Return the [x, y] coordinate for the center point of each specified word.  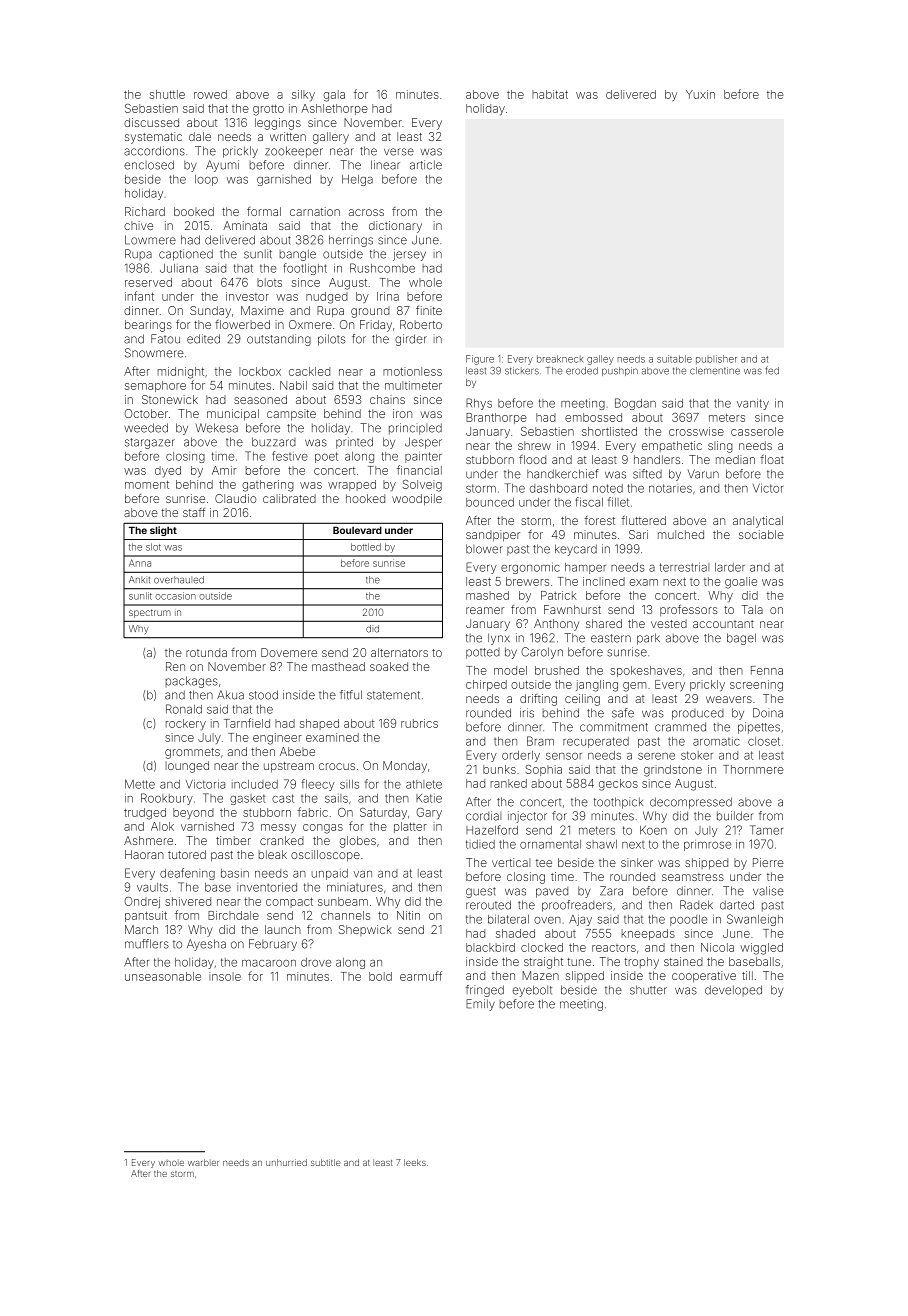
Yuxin [700, 94]
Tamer [766, 830]
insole [225, 976]
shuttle [167, 94]
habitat [550, 94]
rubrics [419, 723]
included [255, 784]
